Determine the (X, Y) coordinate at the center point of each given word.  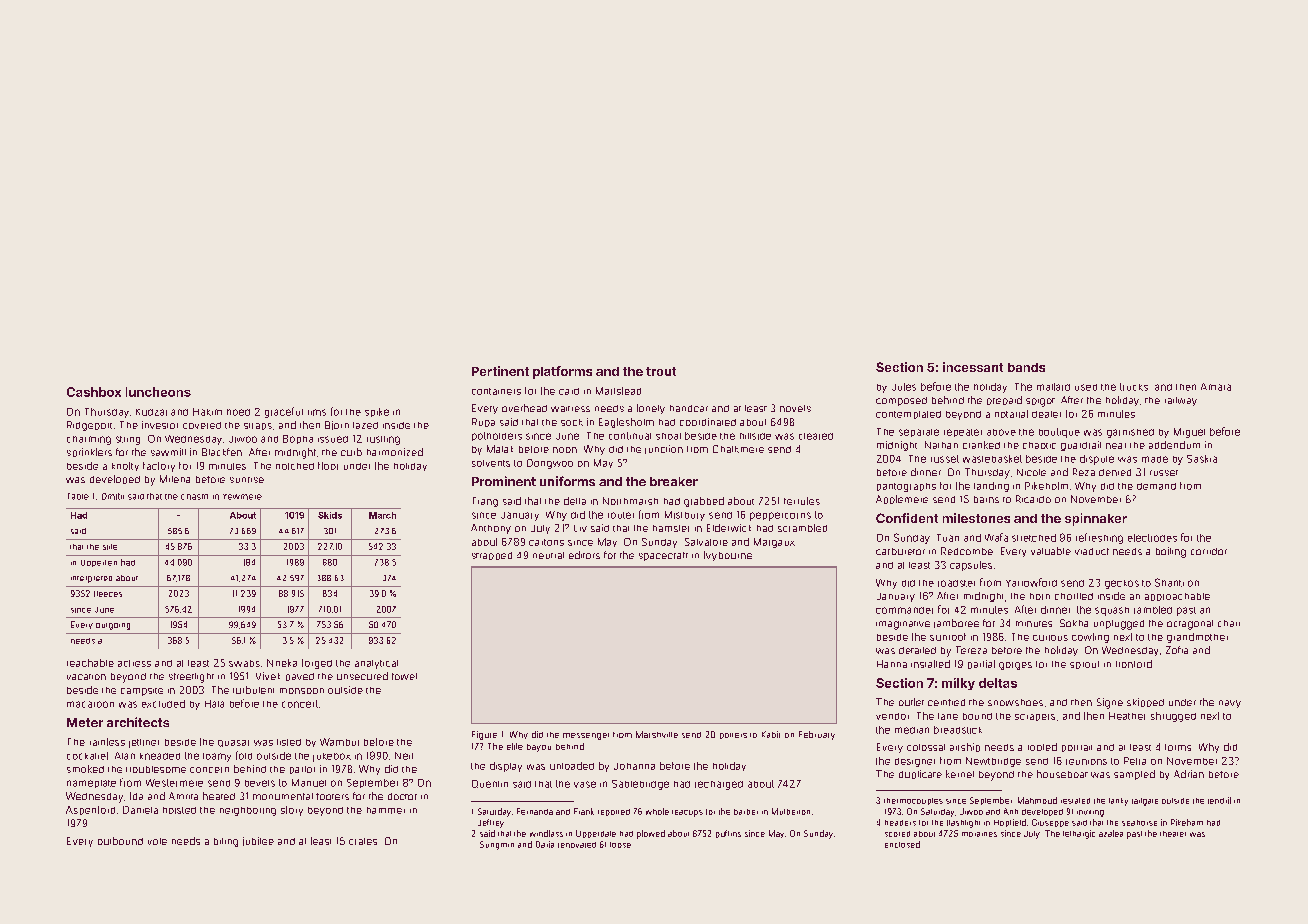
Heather (1127, 716)
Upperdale (596, 834)
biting (226, 842)
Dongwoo (550, 464)
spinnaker (1096, 519)
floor (328, 466)
